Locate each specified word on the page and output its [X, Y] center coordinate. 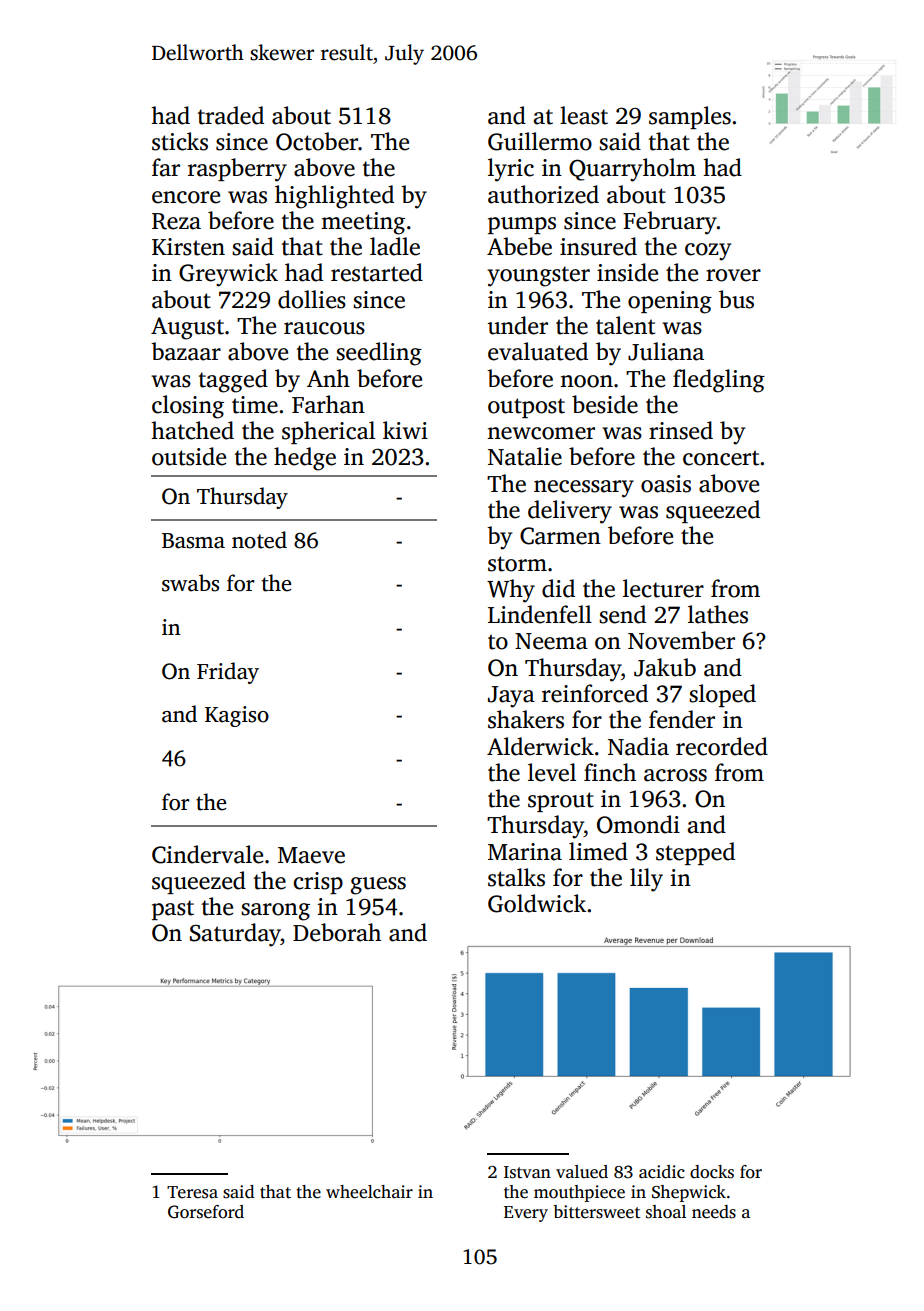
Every [526, 1214]
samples [690, 117]
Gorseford [206, 1212]
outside [189, 456]
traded [231, 115]
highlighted [334, 197]
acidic [662, 1172]
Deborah [337, 932]
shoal [666, 1212]
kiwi [405, 430]
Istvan [527, 1172]
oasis [666, 484]
